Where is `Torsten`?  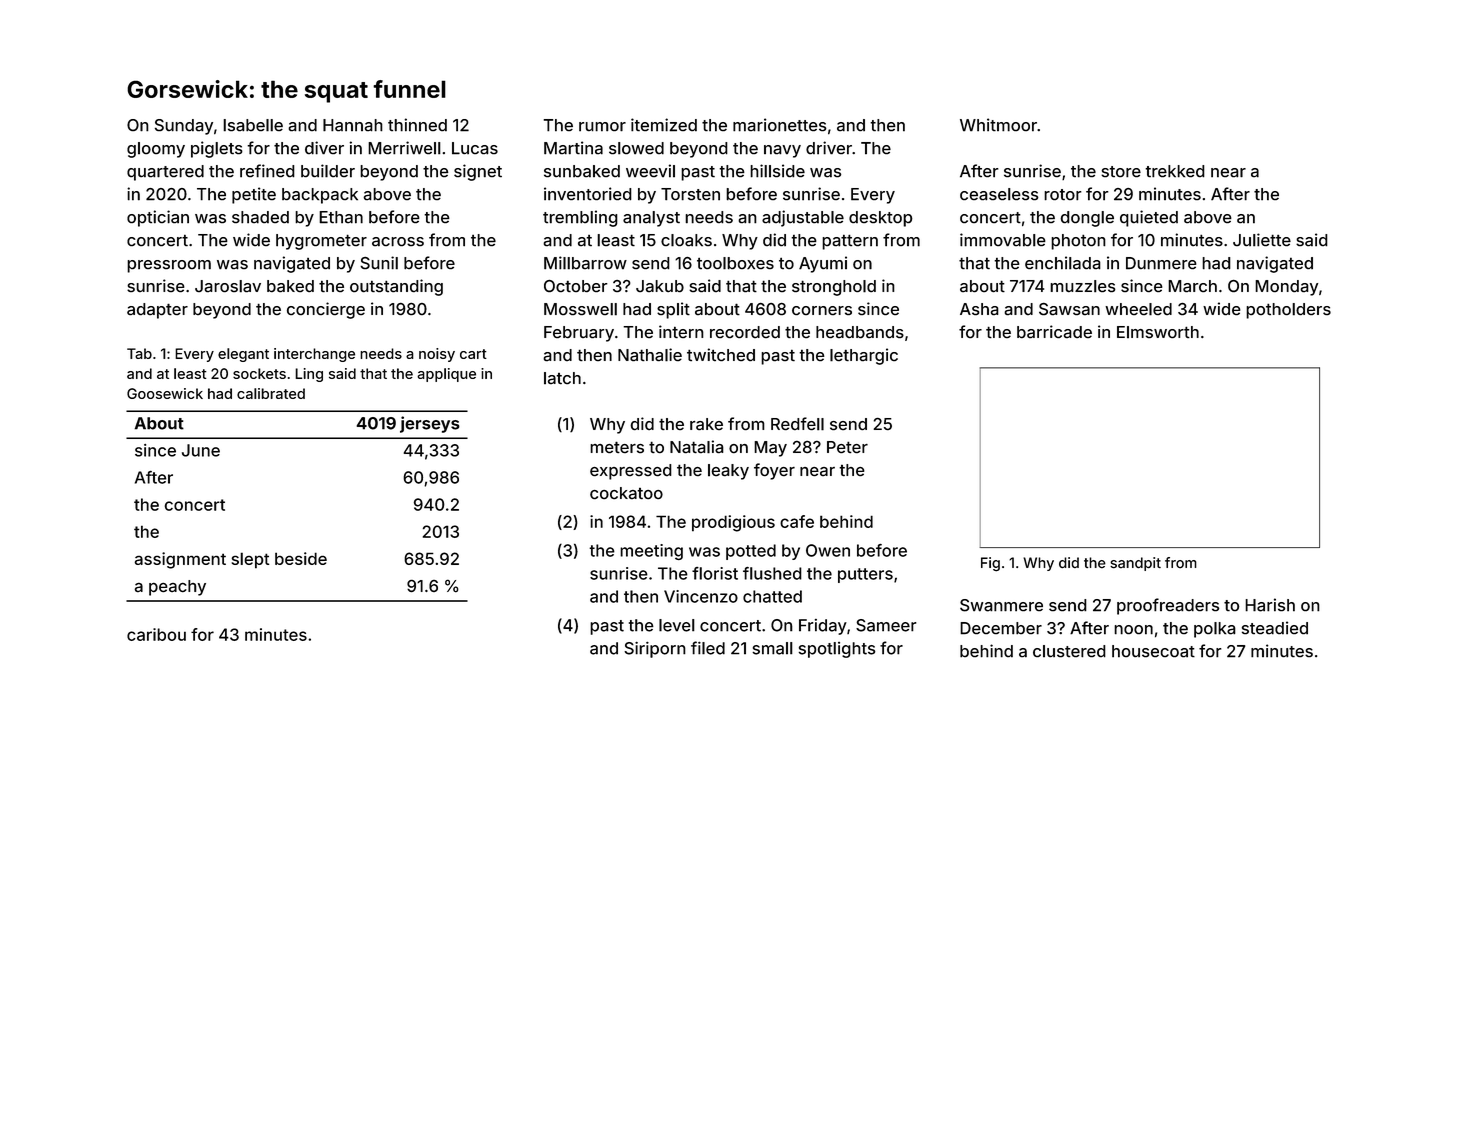 Torsten is located at coordinates (690, 194).
